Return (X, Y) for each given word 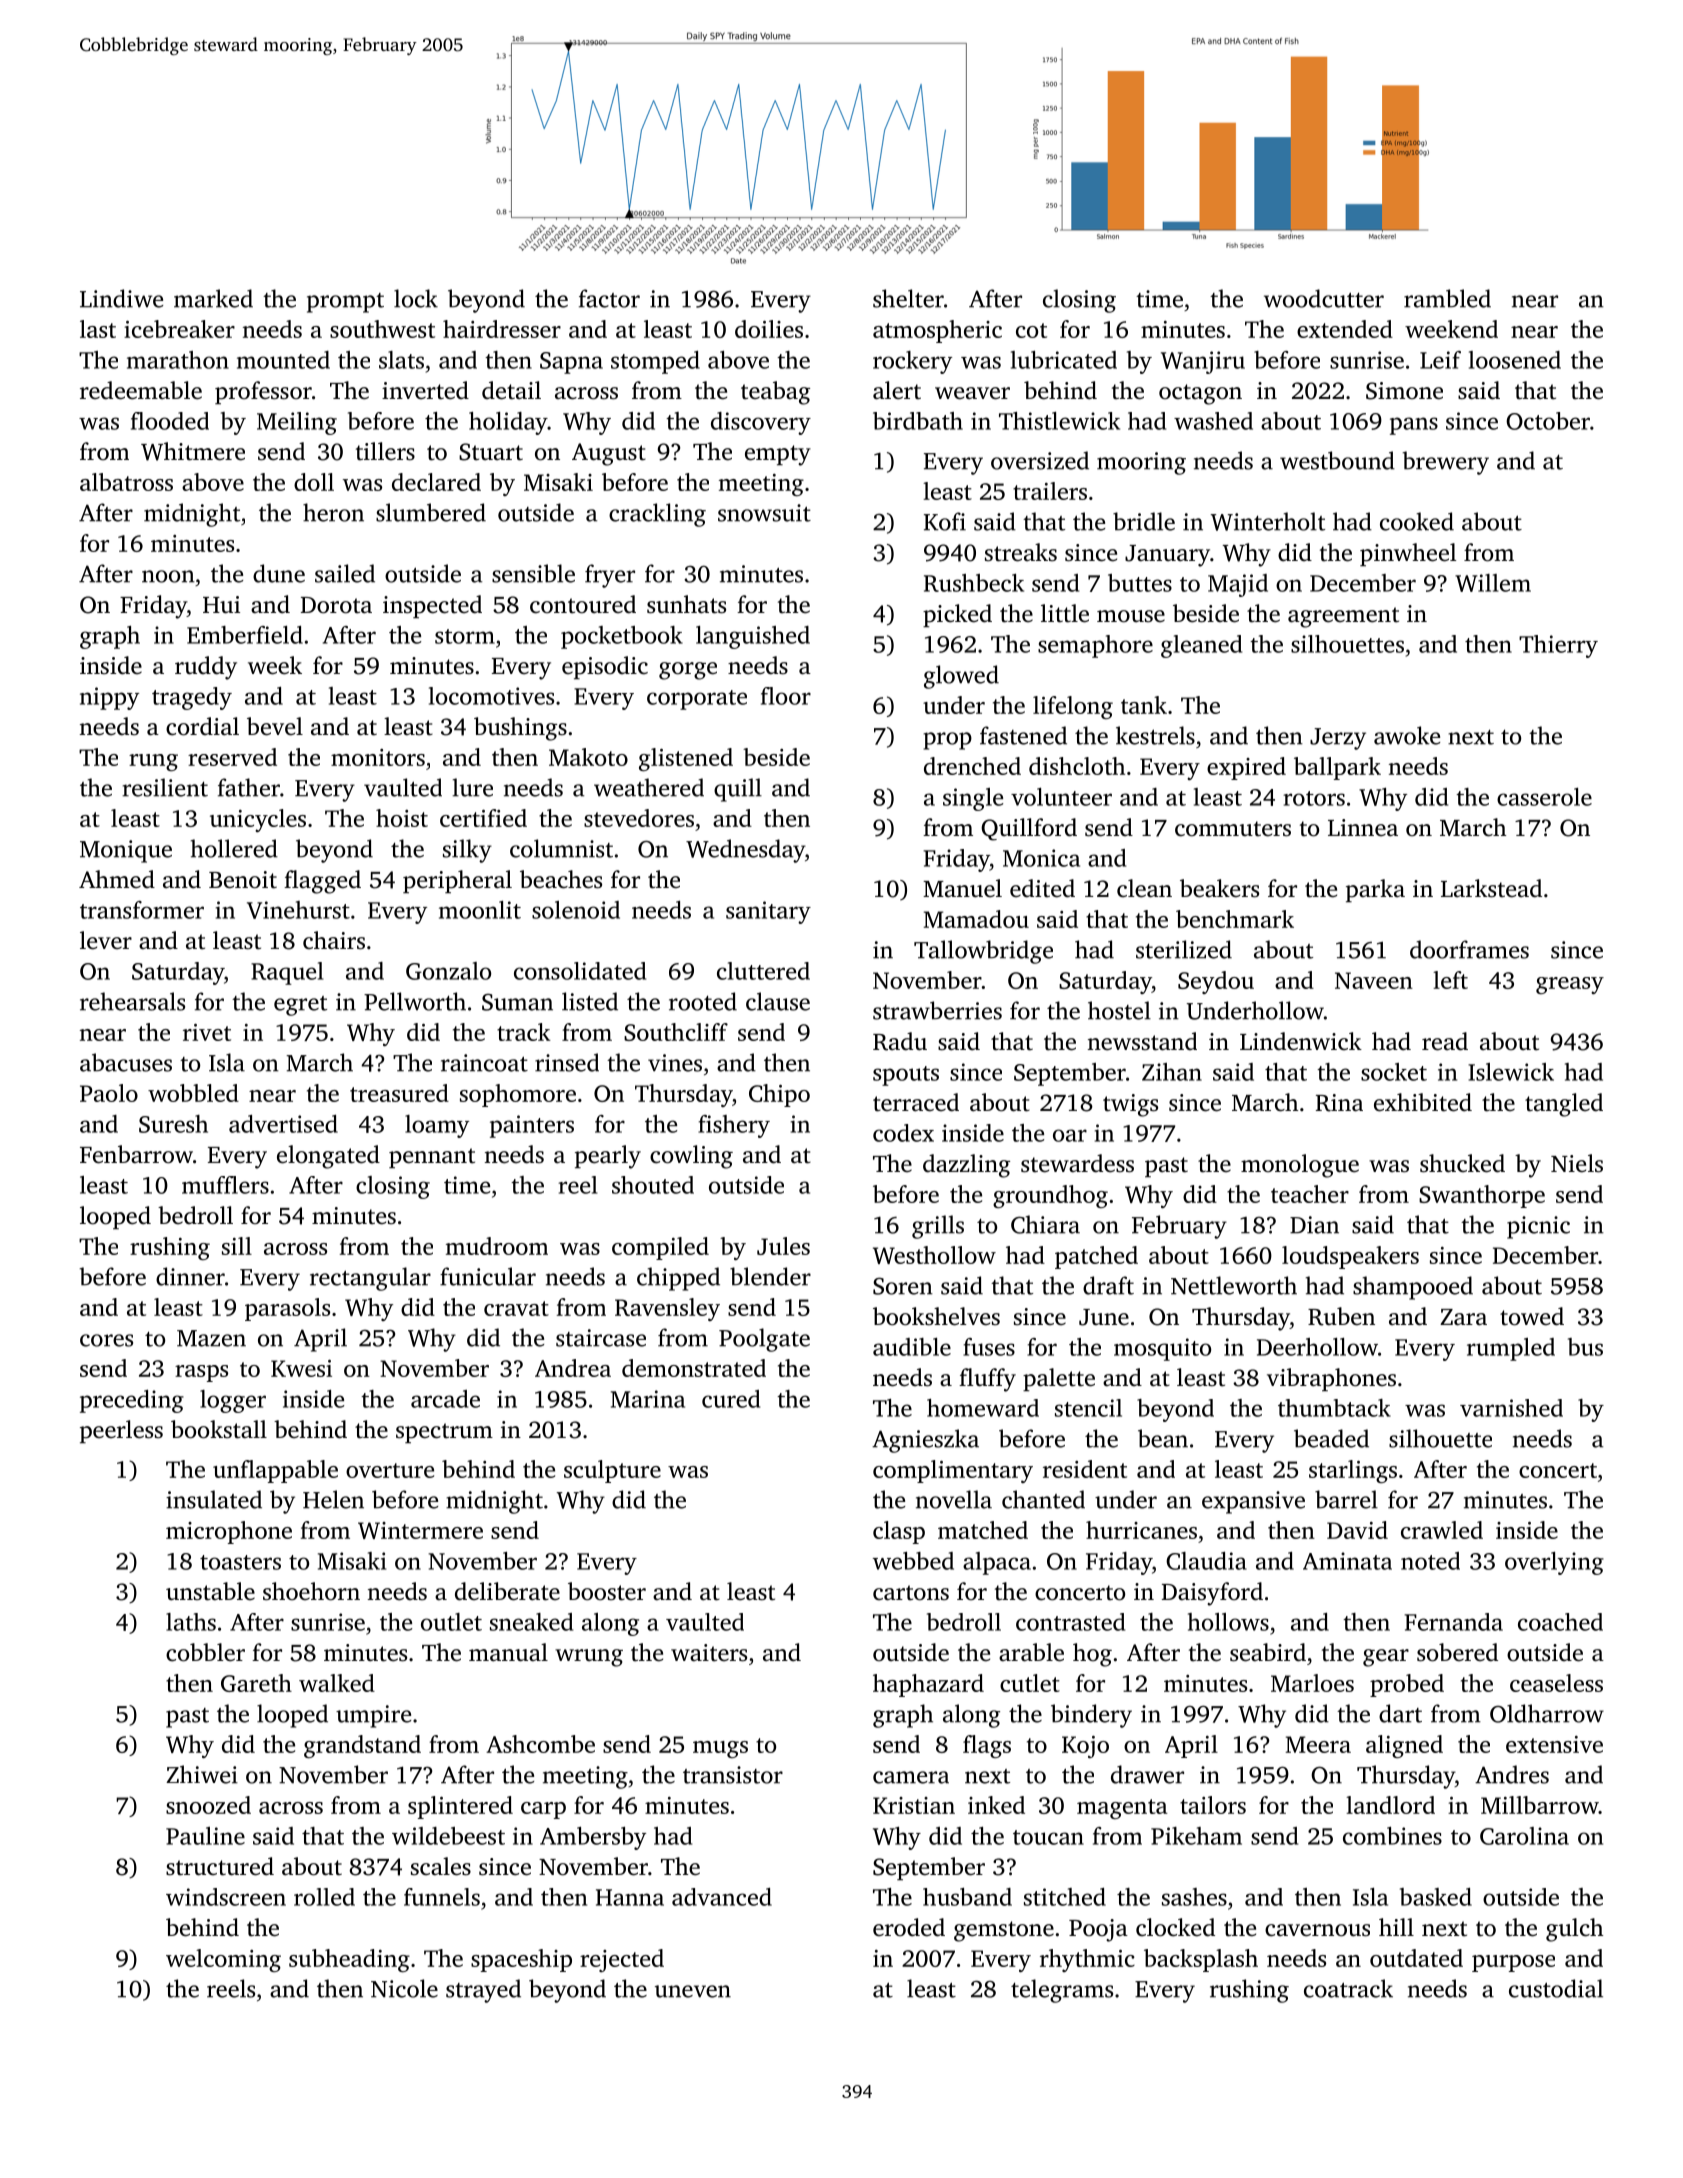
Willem (1493, 583)
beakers (1219, 888)
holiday (508, 423)
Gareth (256, 1683)
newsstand (1142, 1041)
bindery (1091, 1716)
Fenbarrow (136, 1154)
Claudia (1206, 1561)
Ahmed (117, 879)
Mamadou (976, 919)
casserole (1544, 797)
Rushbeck (974, 583)
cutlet (1030, 1683)
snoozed (208, 1805)
